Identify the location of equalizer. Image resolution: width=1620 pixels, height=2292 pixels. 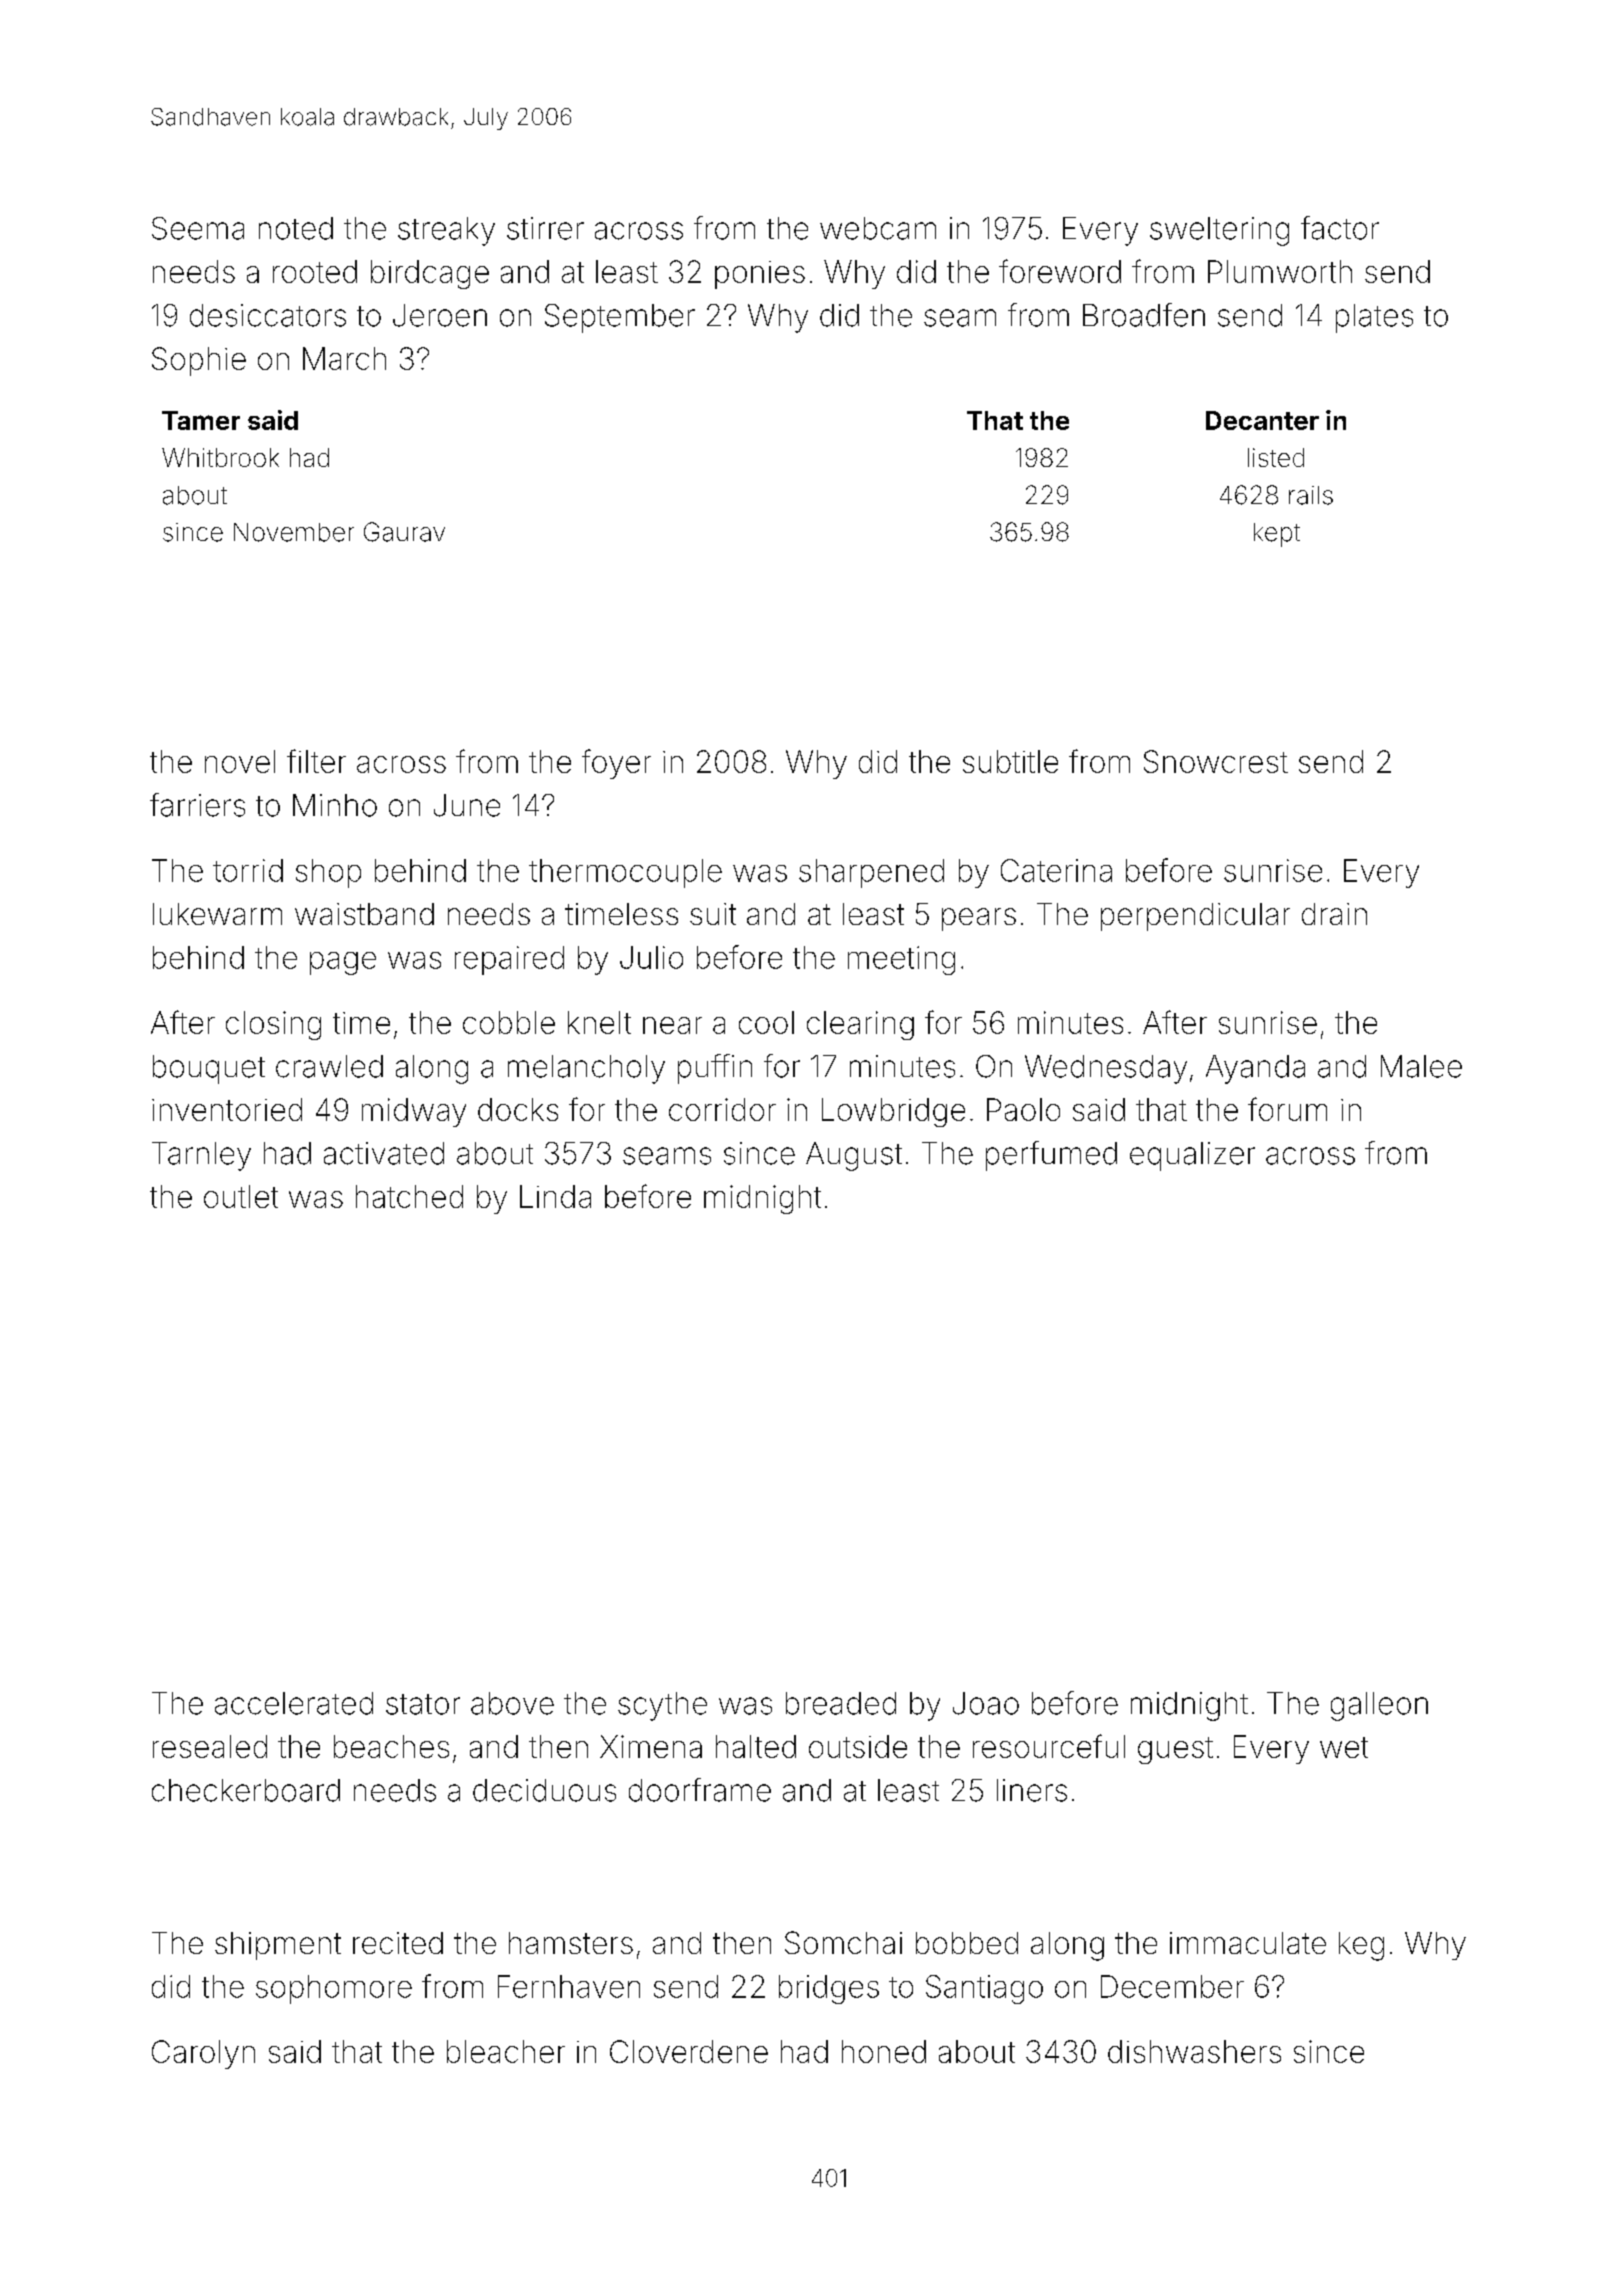
(1192, 1156).
